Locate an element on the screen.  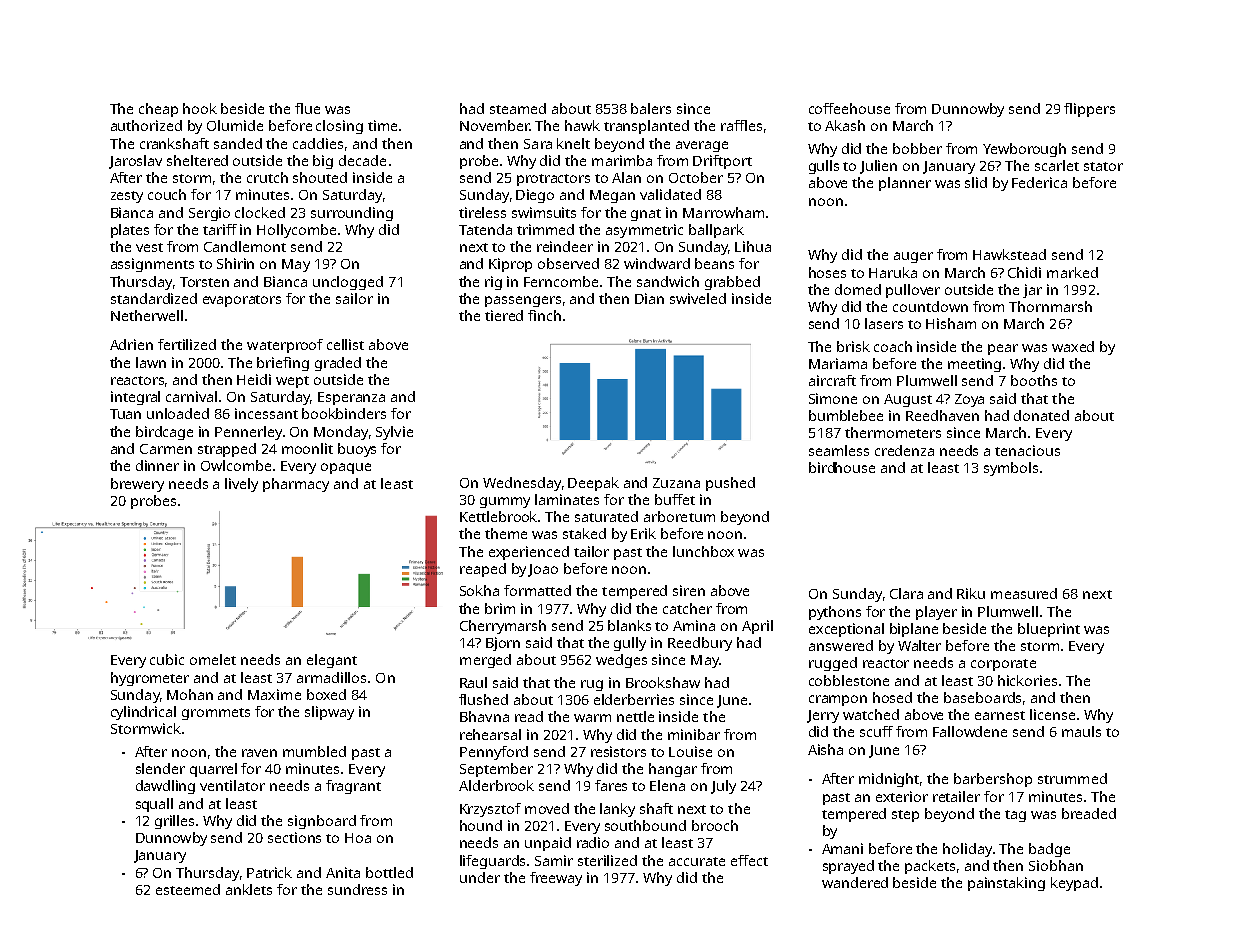
balers is located at coordinates (651, 108).
